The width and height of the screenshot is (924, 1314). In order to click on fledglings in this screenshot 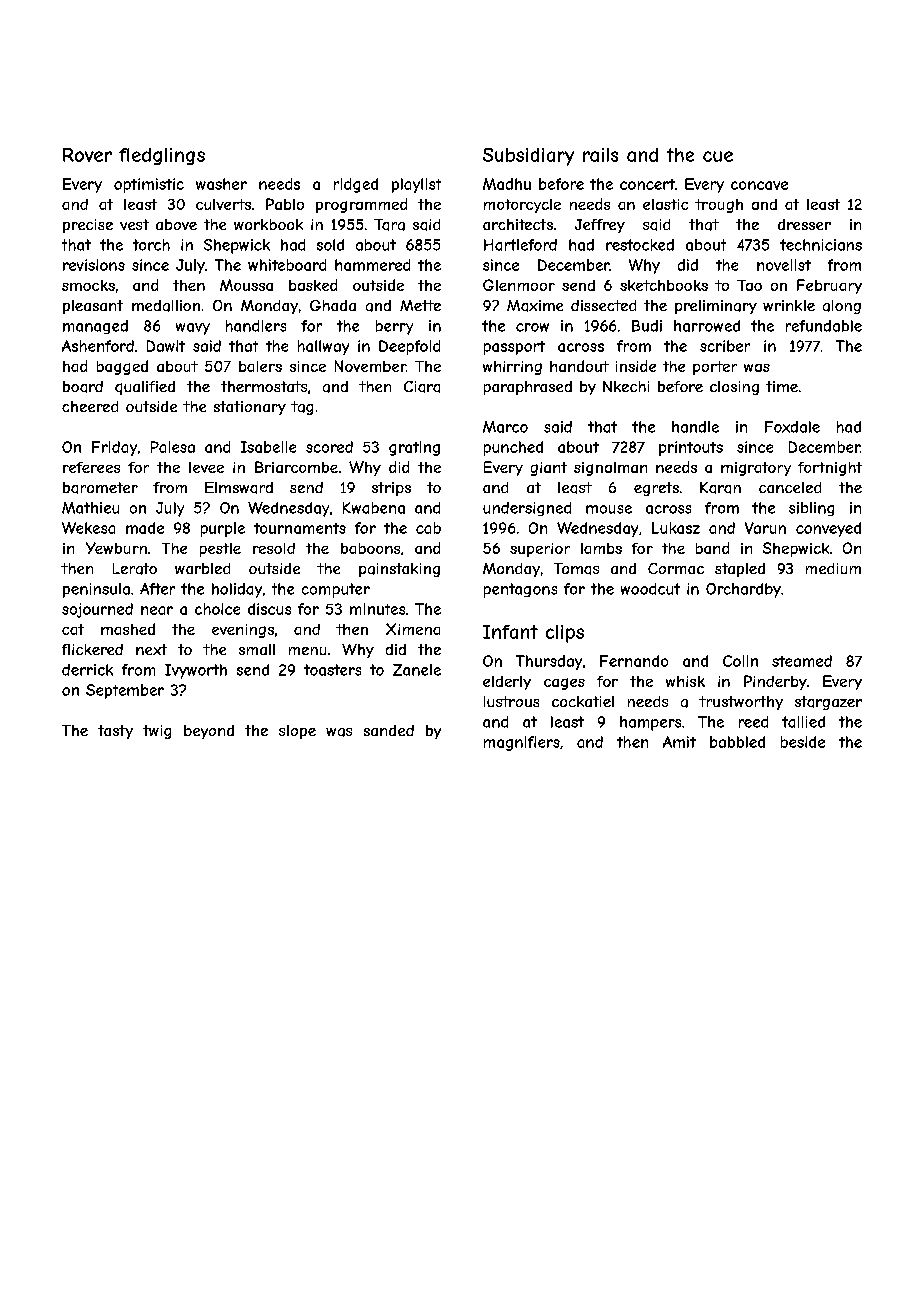, I will do `click(162, 156)`.
